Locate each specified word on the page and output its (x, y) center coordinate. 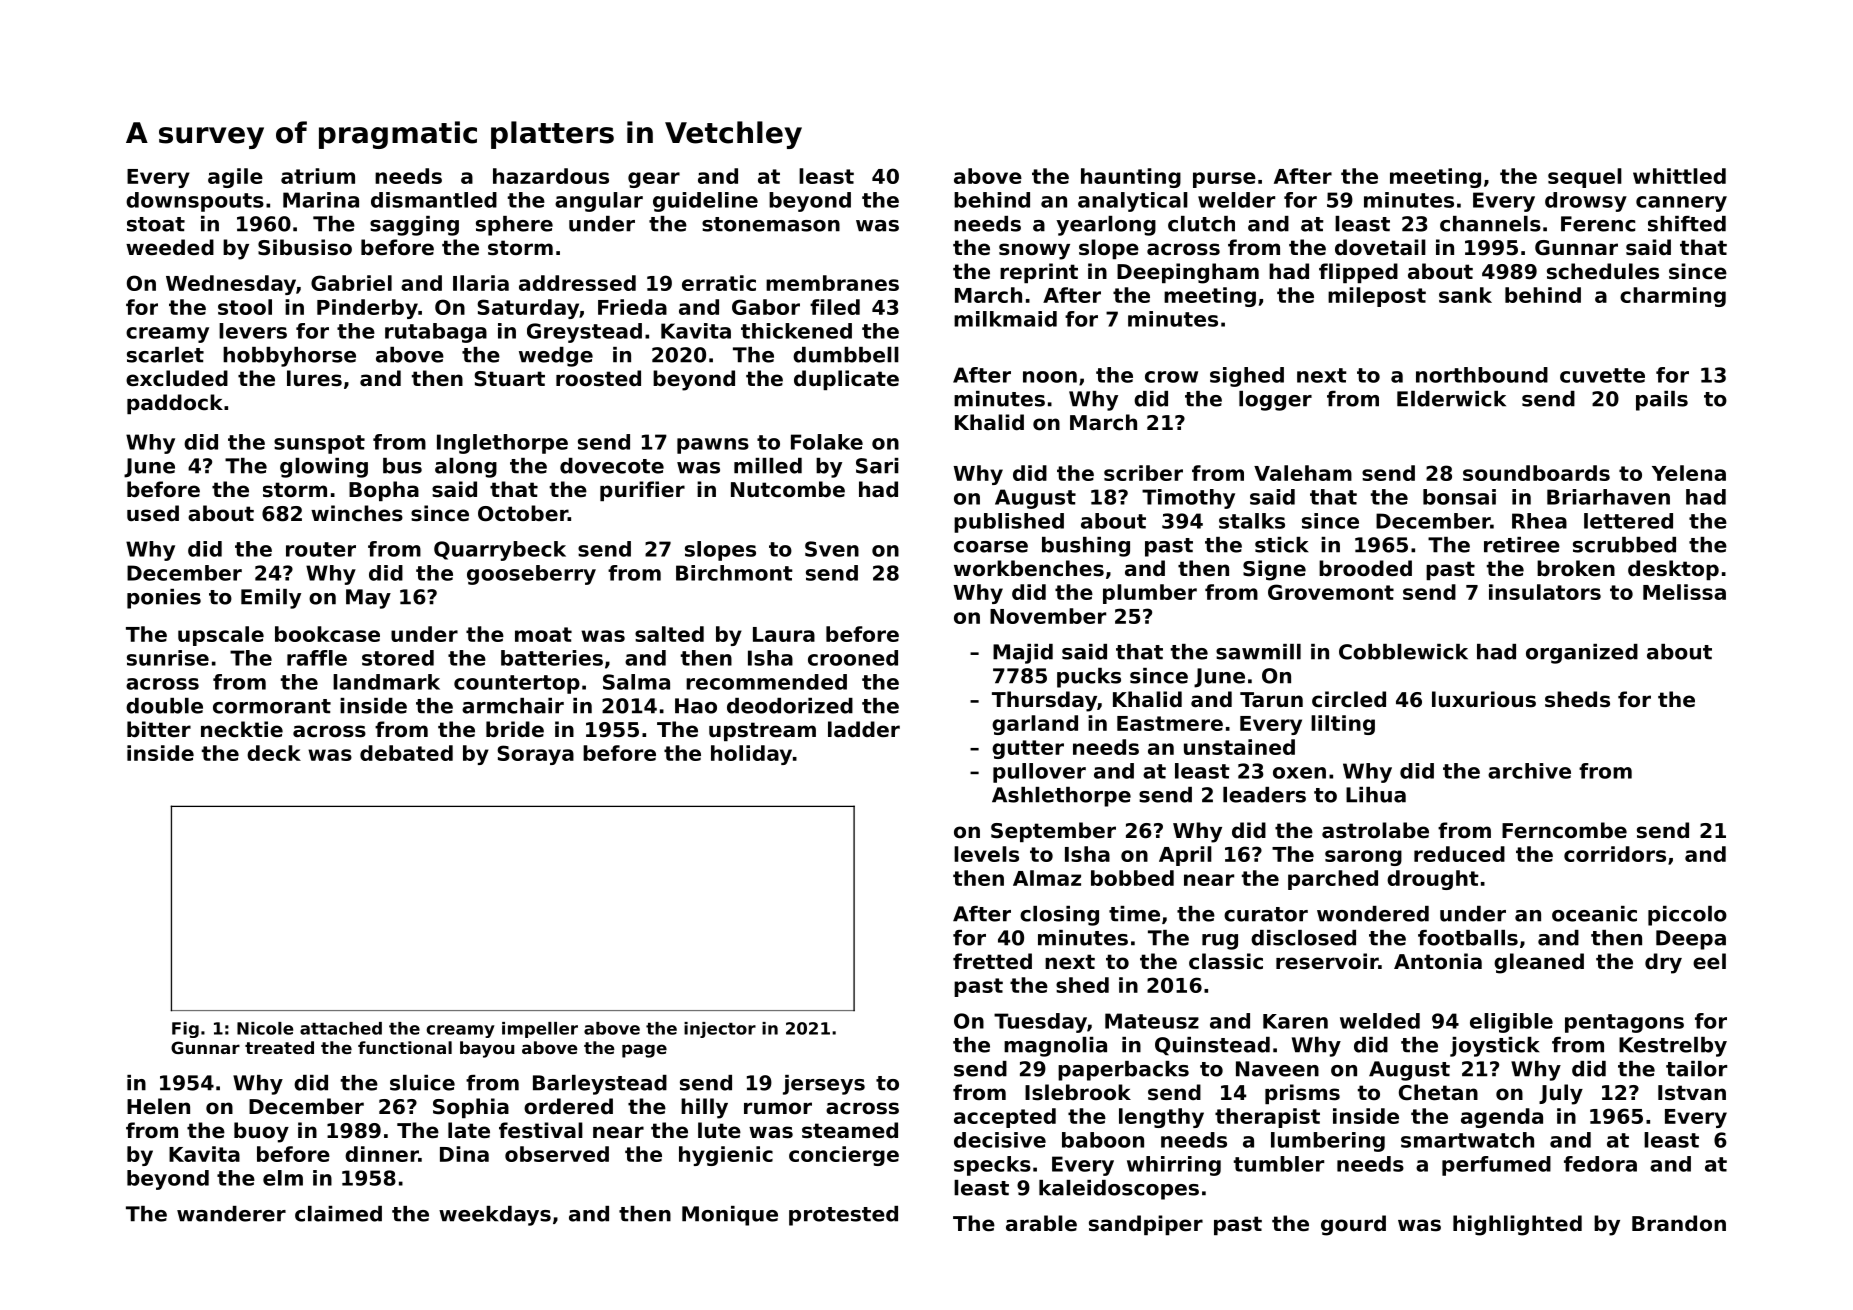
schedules (1603, 271)
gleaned (1539, 963)
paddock (175, 404)
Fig (185, 1030)
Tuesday (1040, 1023)
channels (1490, 224)
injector (720, 1030)
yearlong (1106, 226)
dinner (382, 1154)
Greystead (584, 333)
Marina (321, 200)
